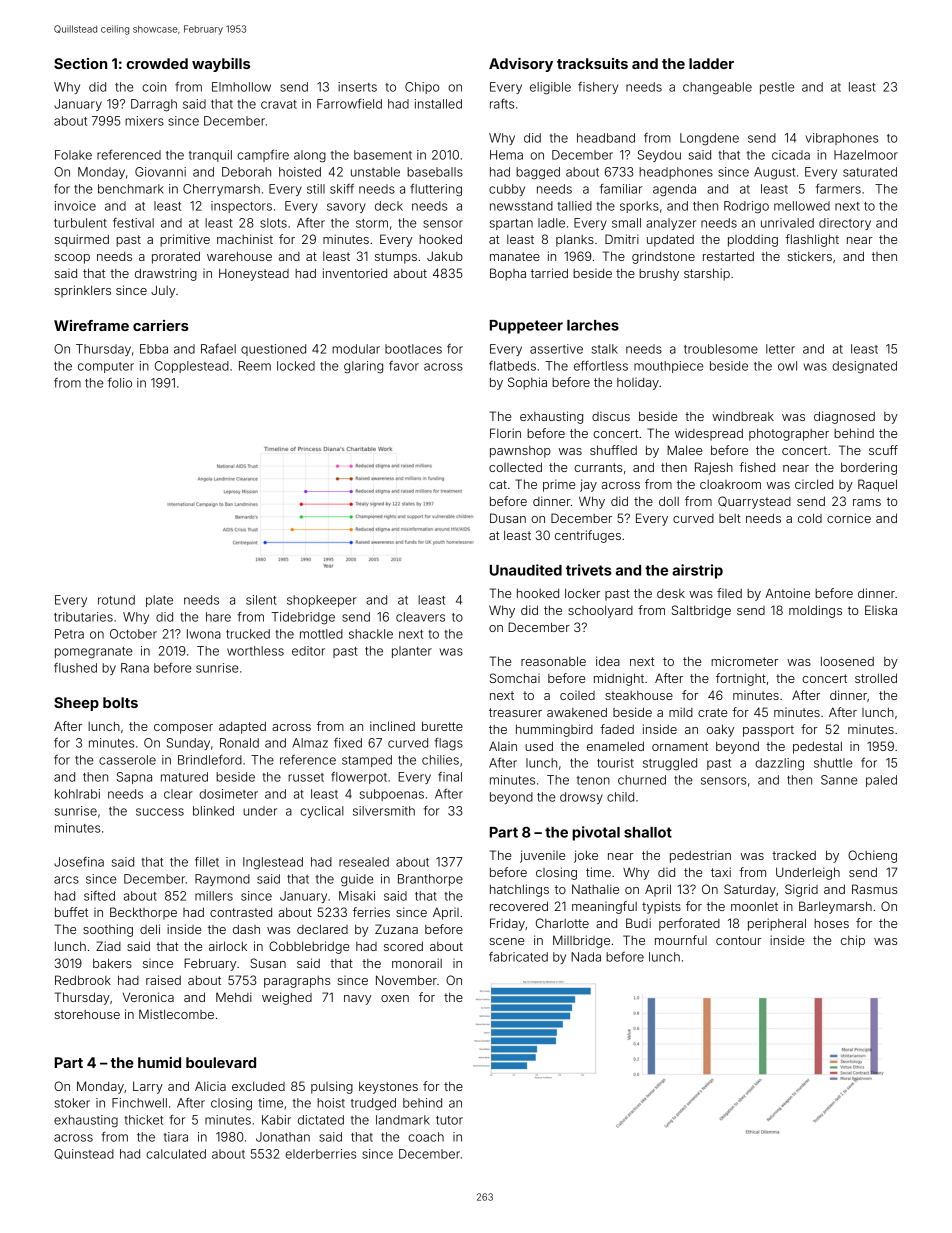  Describe the element at coordinates (577, 695) in the screenshot. I see `coiled` at that location.
